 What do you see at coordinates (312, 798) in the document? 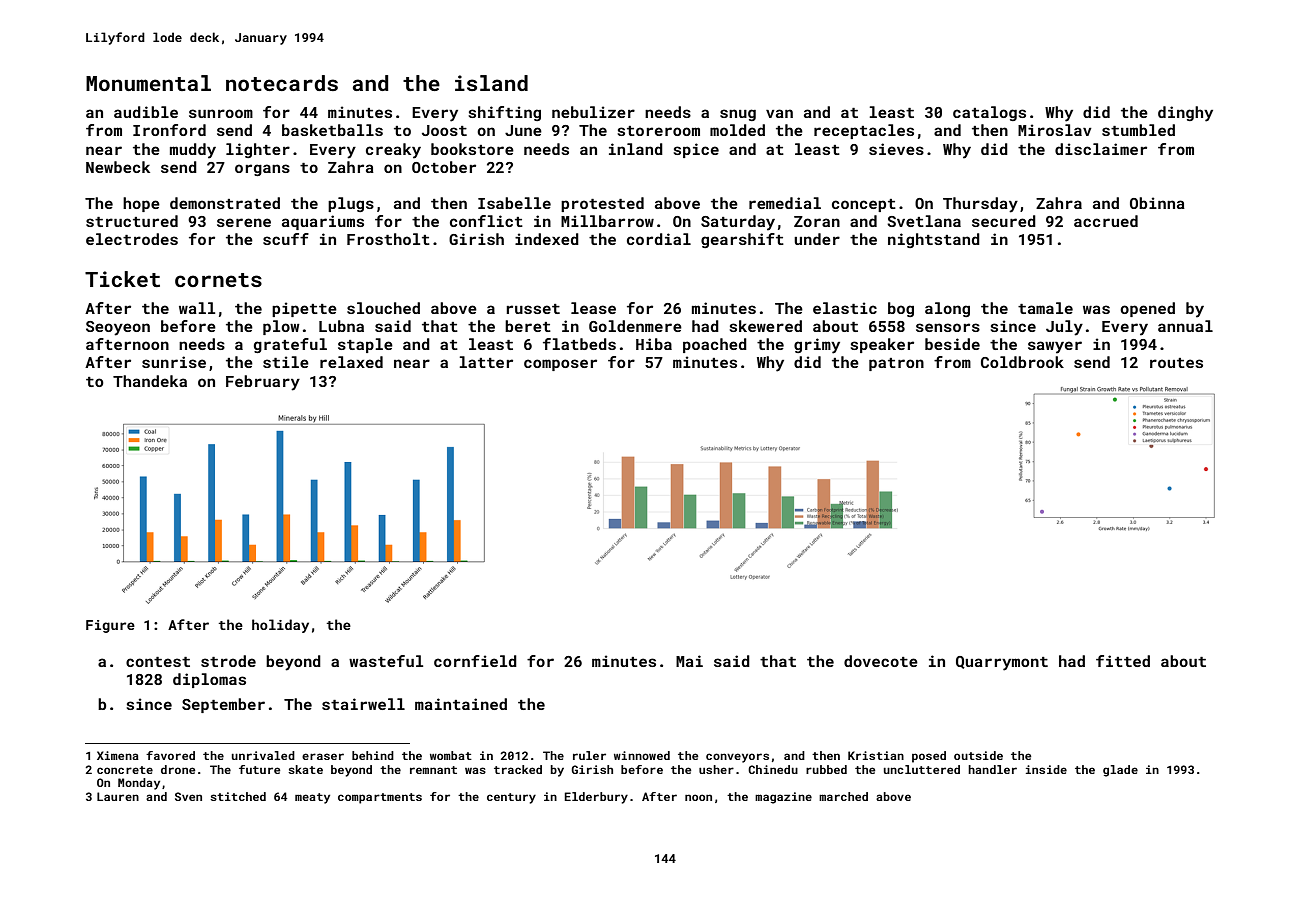
I see `meaty` at bounding box center [312, 798].
